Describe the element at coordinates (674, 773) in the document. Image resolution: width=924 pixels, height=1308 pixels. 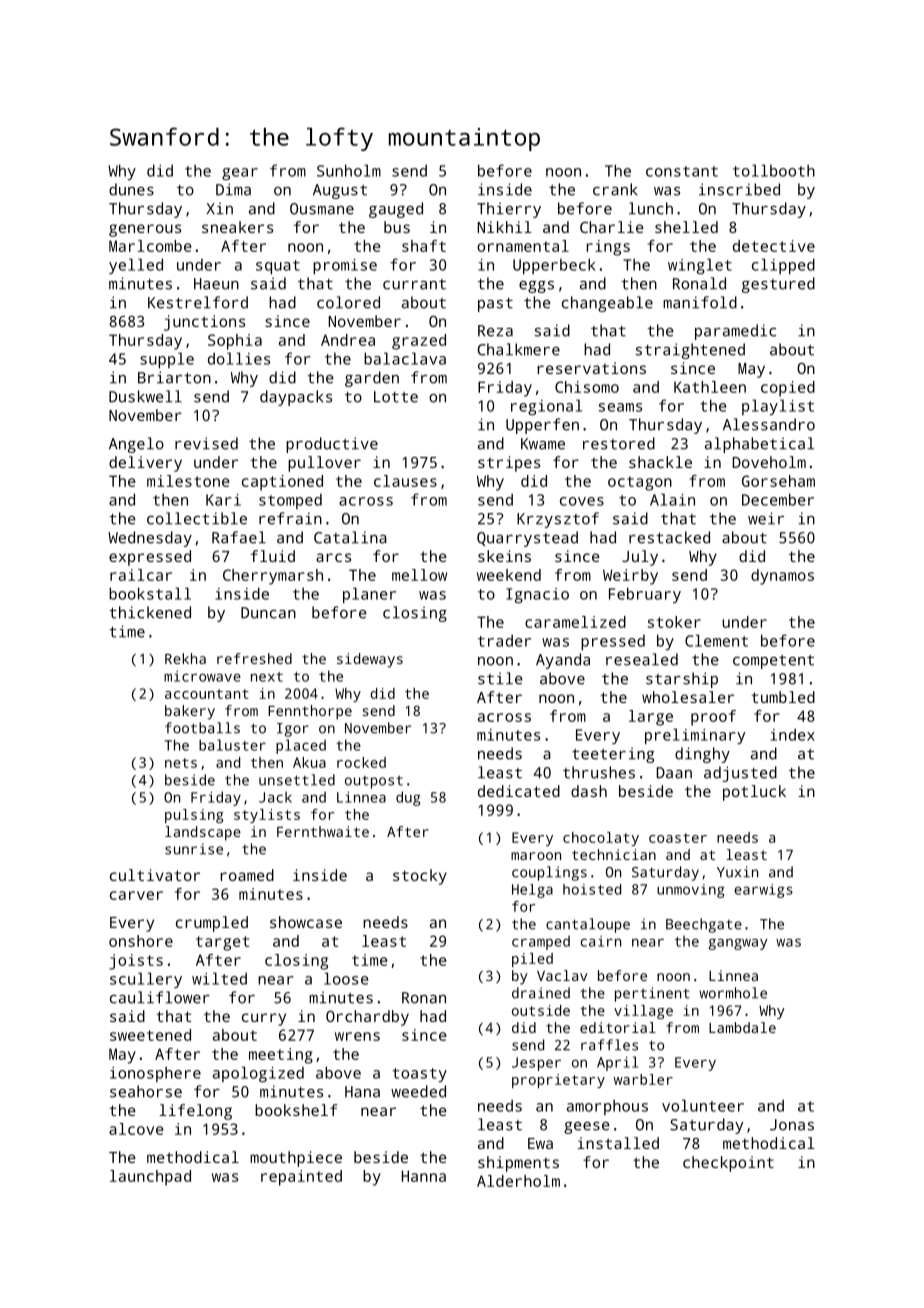
I see `Daan` at that location.
